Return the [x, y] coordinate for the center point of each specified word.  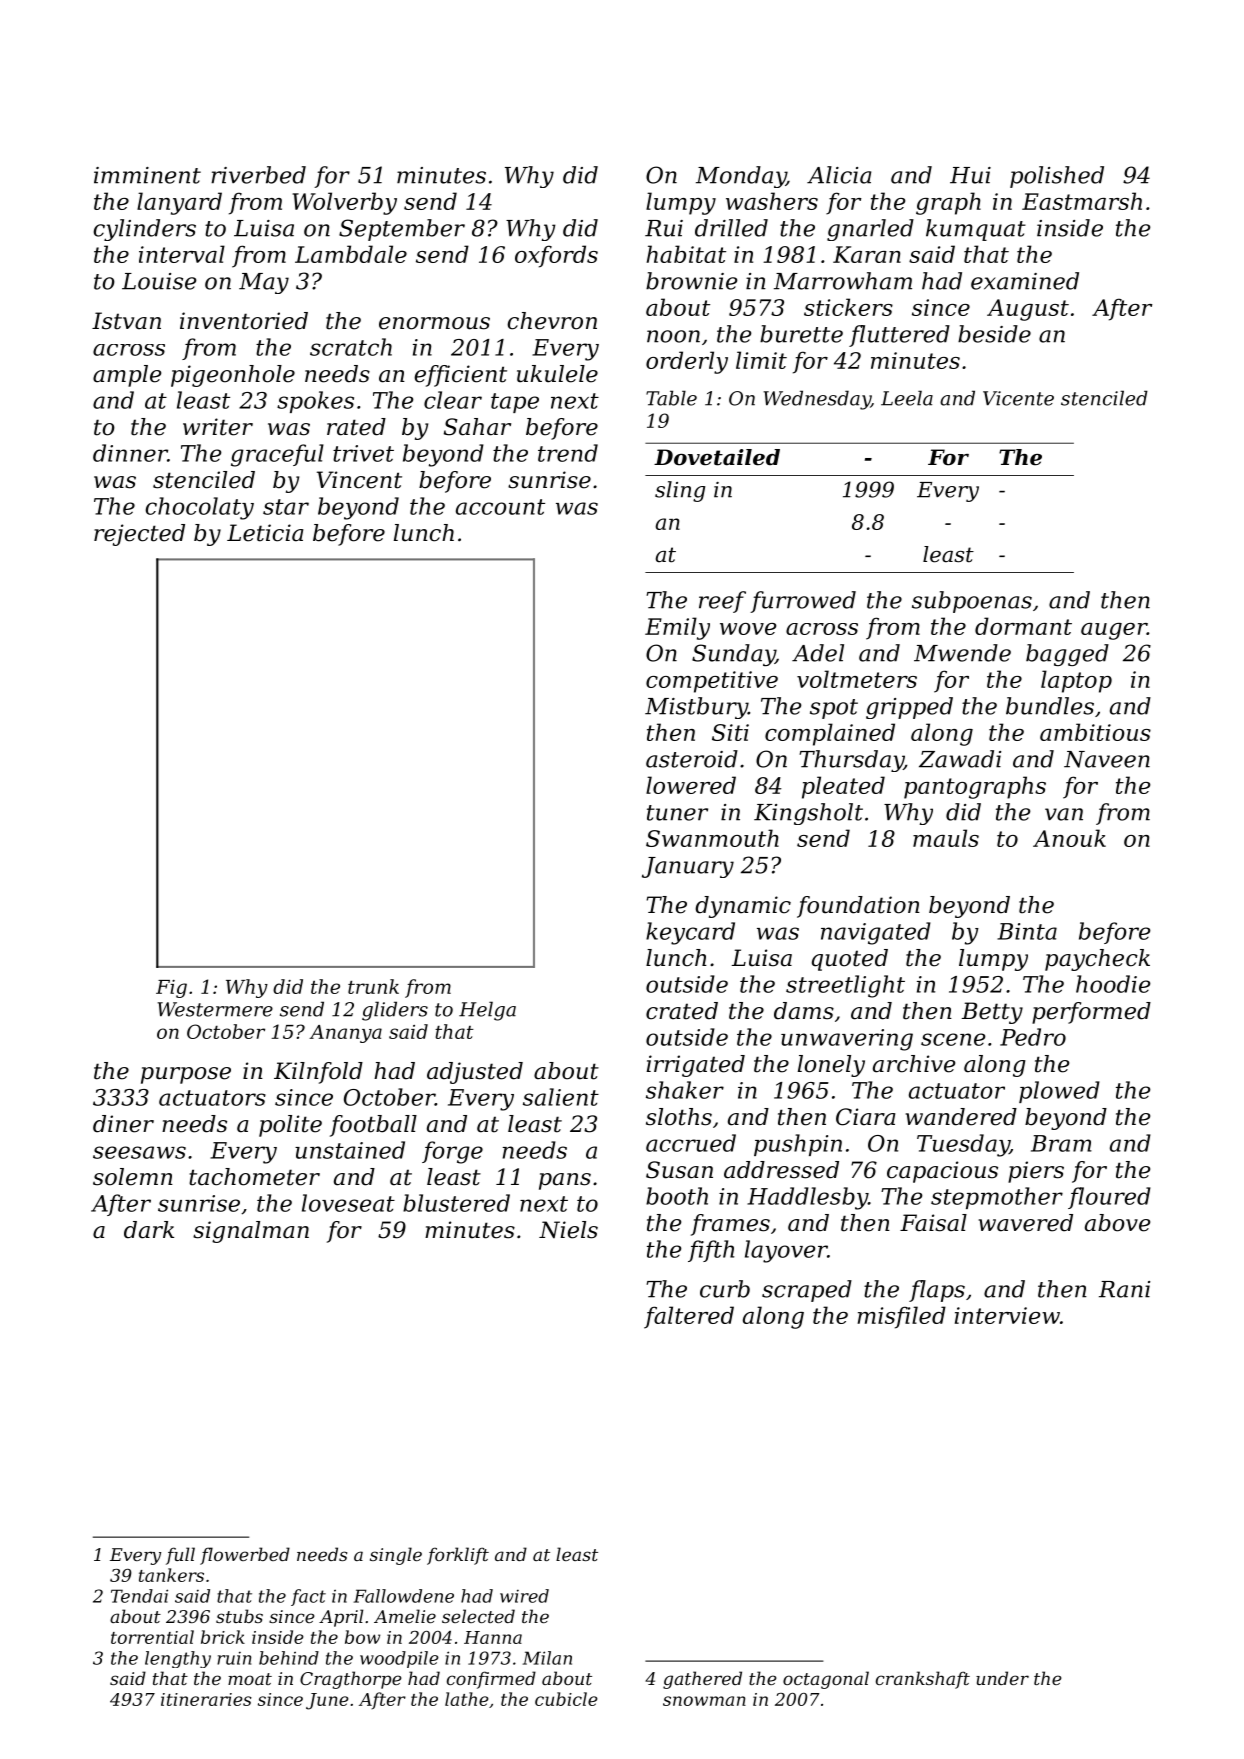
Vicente [1018, 398]
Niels [568, 1230]
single [396, 1556]
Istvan [126, 321]
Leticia [265, 533]
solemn [133, 1177]
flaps [937, 1291]
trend [568, 453]
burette [801, 334]
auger [1114, 631]
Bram [1061, 1143]
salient [561, 1097]
